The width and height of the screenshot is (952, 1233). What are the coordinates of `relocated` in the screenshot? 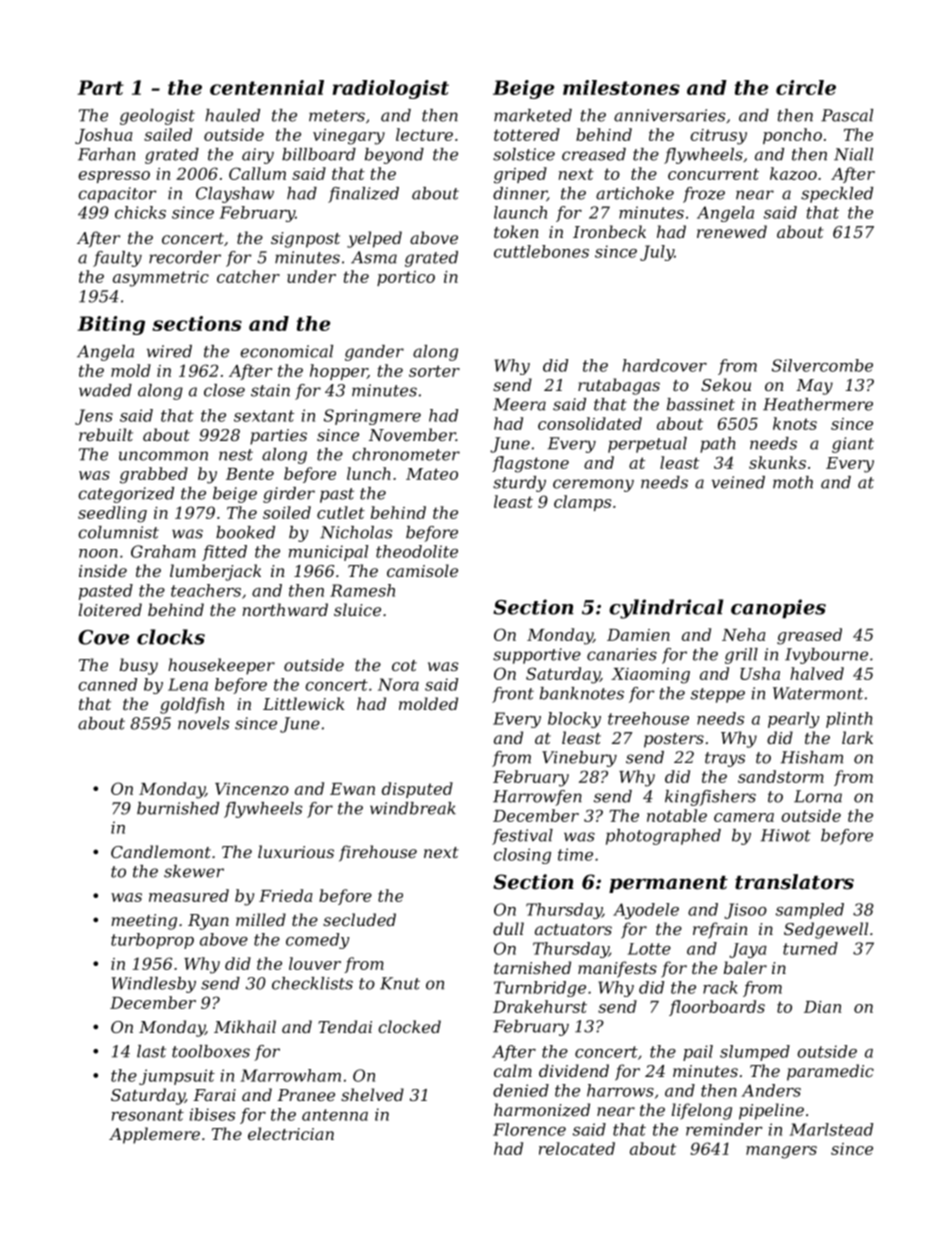 It's located at (577, 1148).
